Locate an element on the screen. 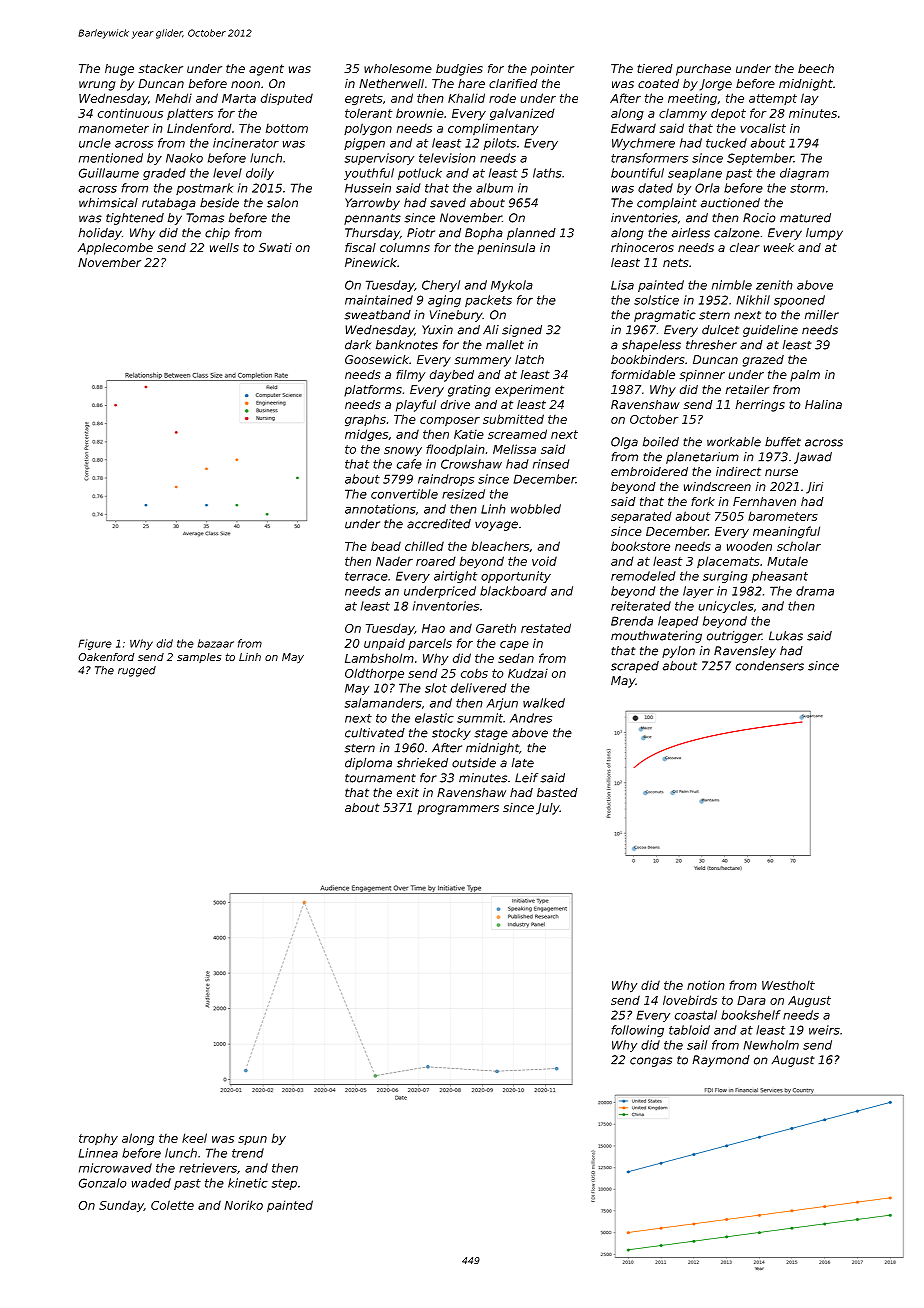 The height and width of the screenshot is (1308, 924). bottom is located at coordinates (287, 128).
